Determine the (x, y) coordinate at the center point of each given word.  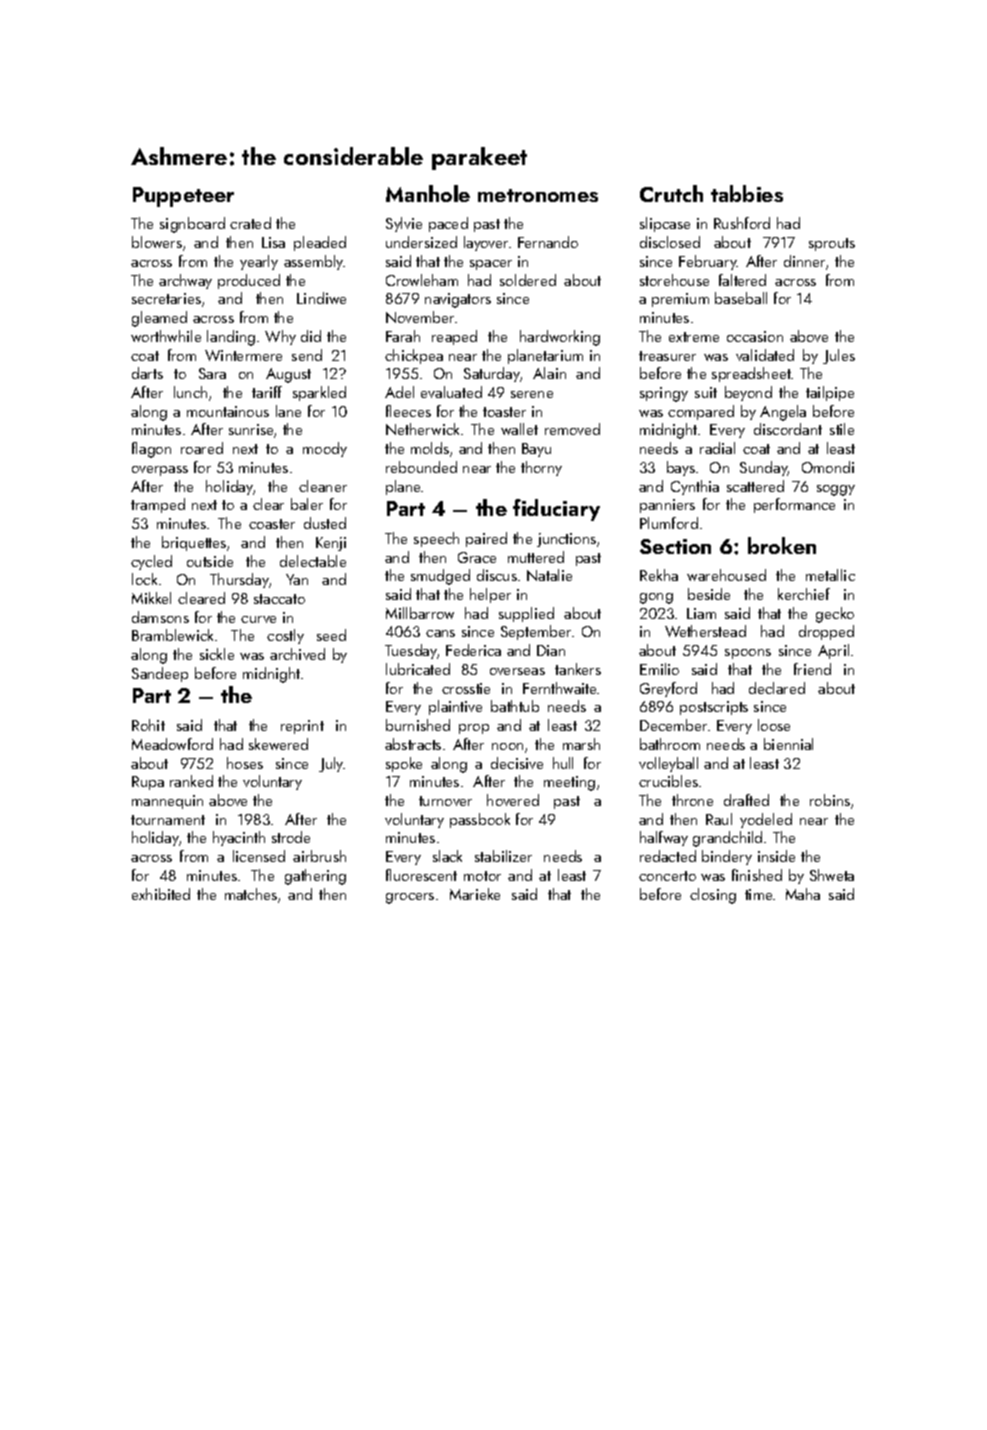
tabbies (747, 193)
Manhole (428, 193)
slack (447, 856)
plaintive (455, 707)
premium (680, 300)
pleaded (320, 243)
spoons (748, 654)
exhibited (161, 894)
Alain (549, 373)
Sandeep (160, 674)
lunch (190, 392)
